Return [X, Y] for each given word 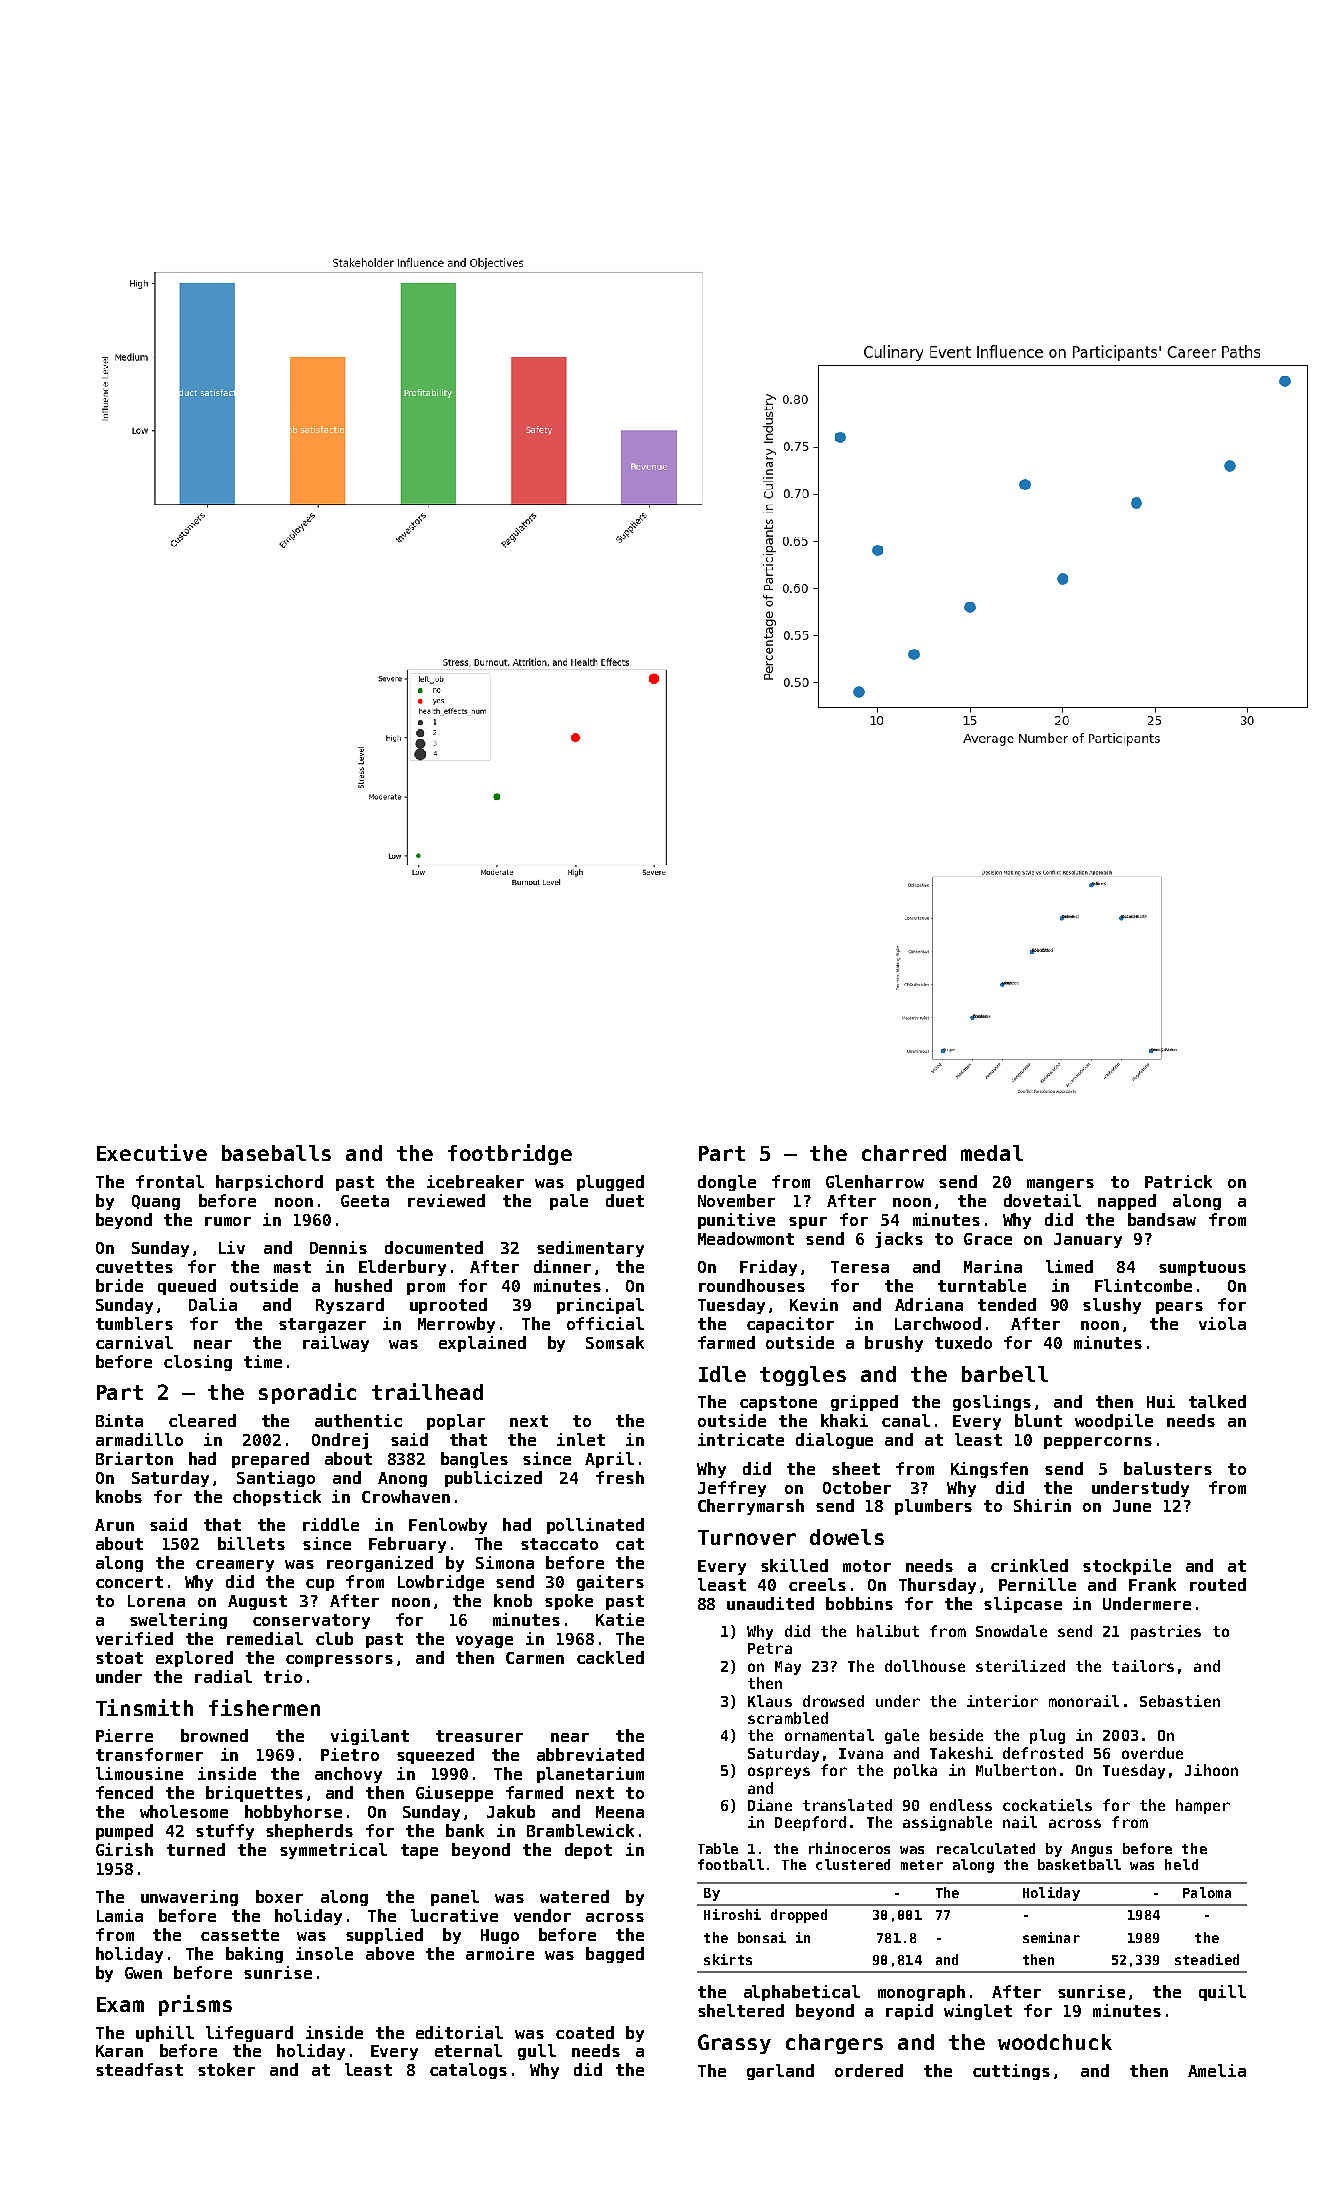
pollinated [595, 1526]
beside [956, 1735]
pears [1179, 1308]
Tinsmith [144, 1707]
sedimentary [590, 1249]
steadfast [139, 2069]
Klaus [770, 1701]
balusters [1168, 1468]
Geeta [365, 1201]
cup [320, 1585]
